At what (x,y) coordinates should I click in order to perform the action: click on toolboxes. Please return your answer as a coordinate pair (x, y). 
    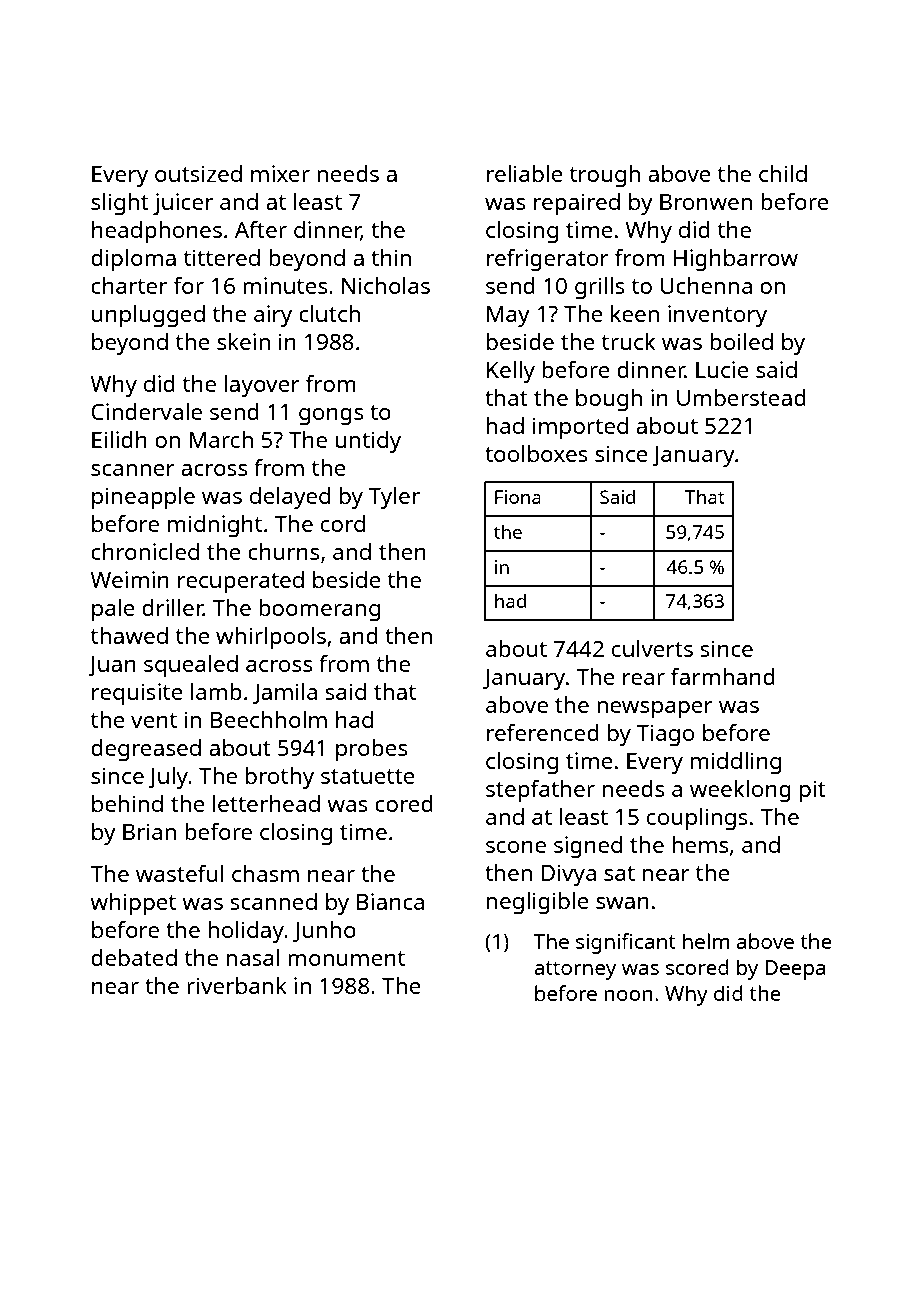
    Looking at the image, I should click on (536, 453).
